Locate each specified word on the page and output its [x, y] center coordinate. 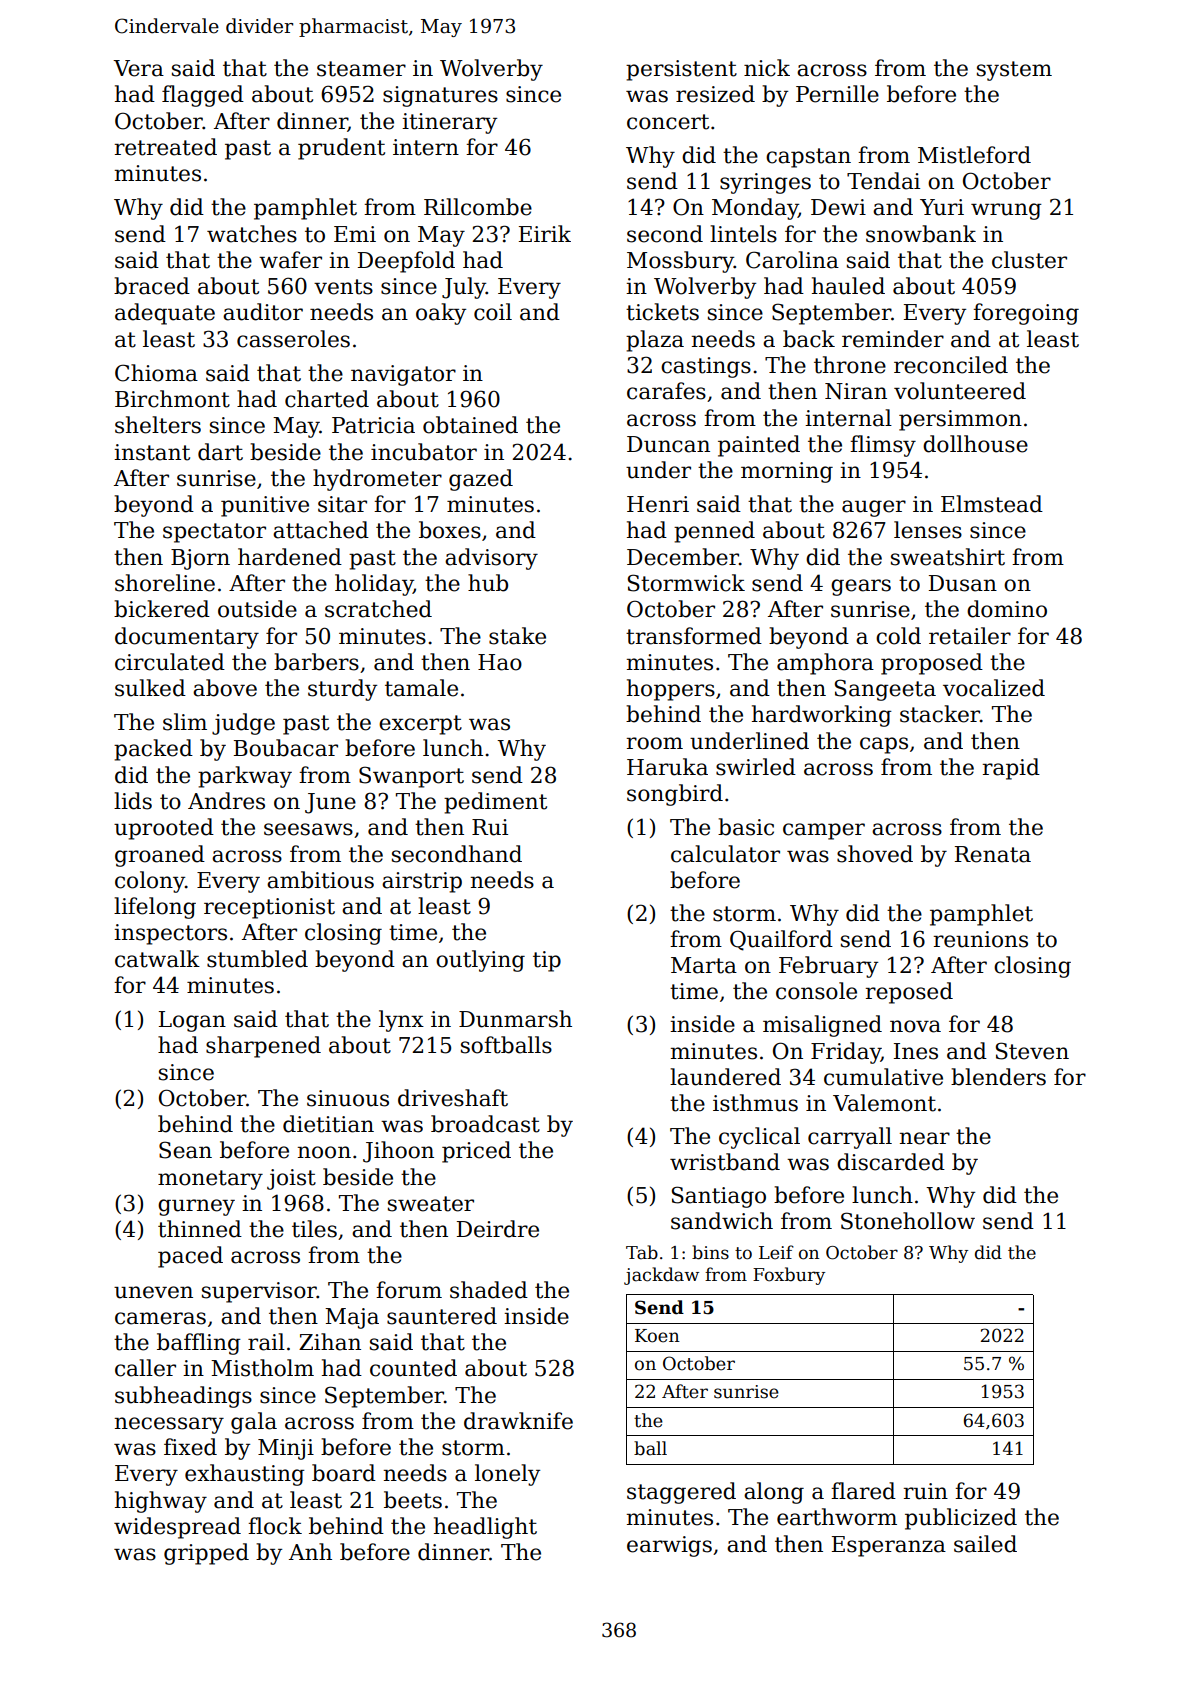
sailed [985, 1544]
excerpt [420, 725]
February [828, 967]
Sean [185, 1150]
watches [252, 234]
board [344, 1473]
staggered [681, 1493]
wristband [725, 1162]
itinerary [449, 123]
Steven [1032, 1051]
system [1014, 71]
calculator [725, 854]
